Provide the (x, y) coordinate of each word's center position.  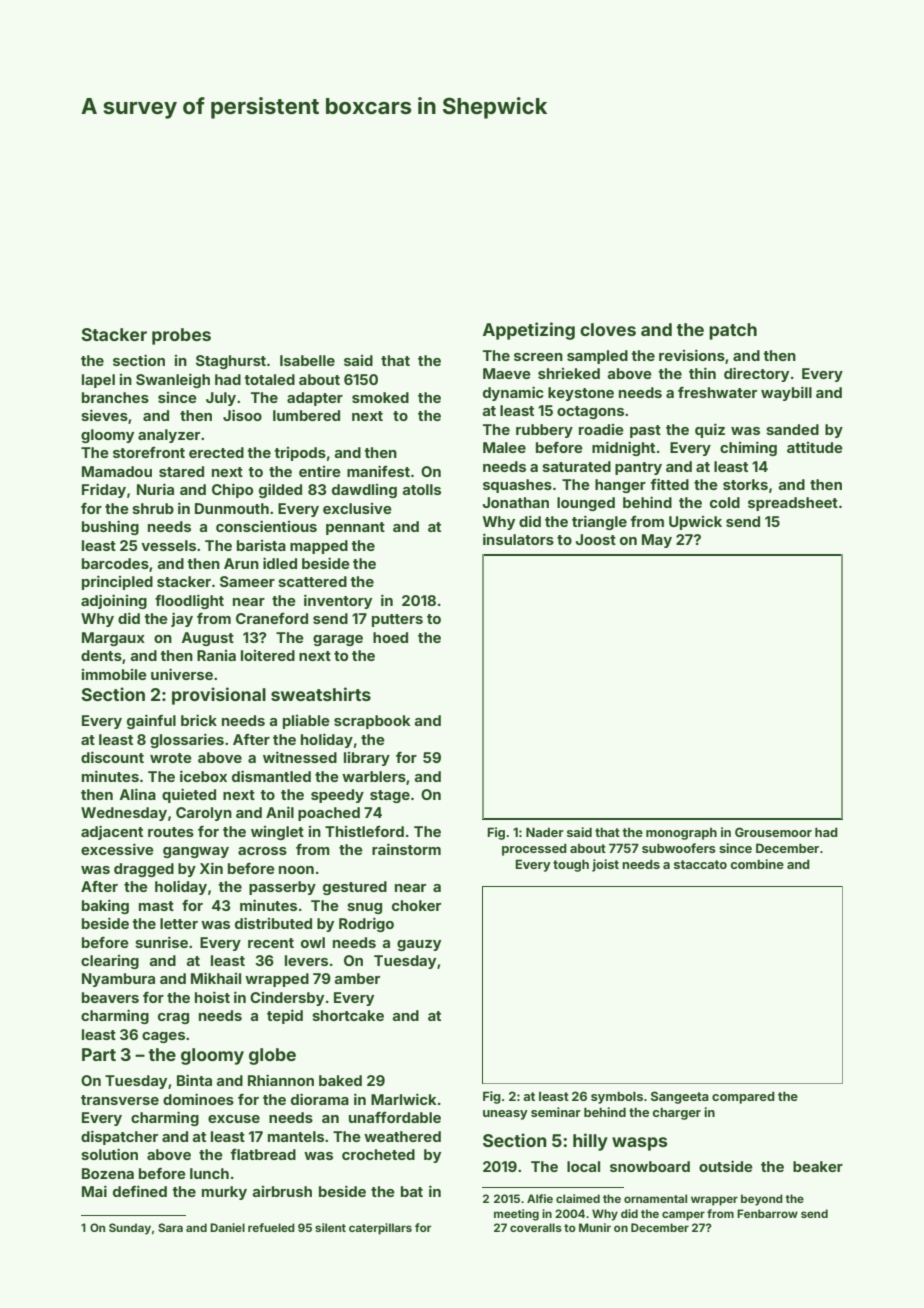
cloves (608, 329)
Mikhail (216, 978)
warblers (374, 776)
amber (357, 978)
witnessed (300, 757)
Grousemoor (773, 832)
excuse (234, 1119)
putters (397, 620)
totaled (269, 379)
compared (743, 1097)
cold (725, 502)
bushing (110, 527)
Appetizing (529, 331)
